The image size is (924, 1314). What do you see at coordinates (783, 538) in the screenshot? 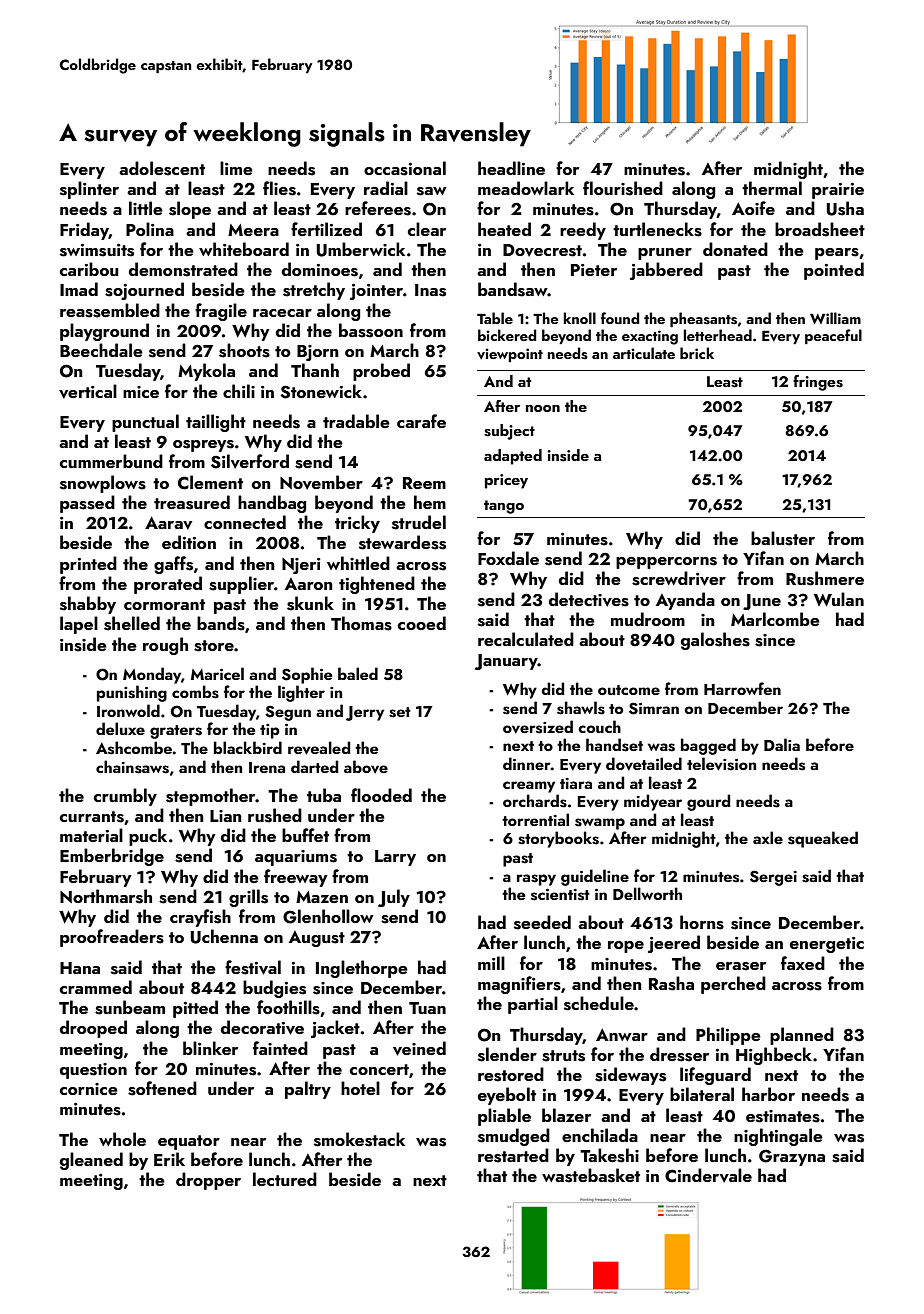
I see `baluster` at bounding box center [783, 538].
